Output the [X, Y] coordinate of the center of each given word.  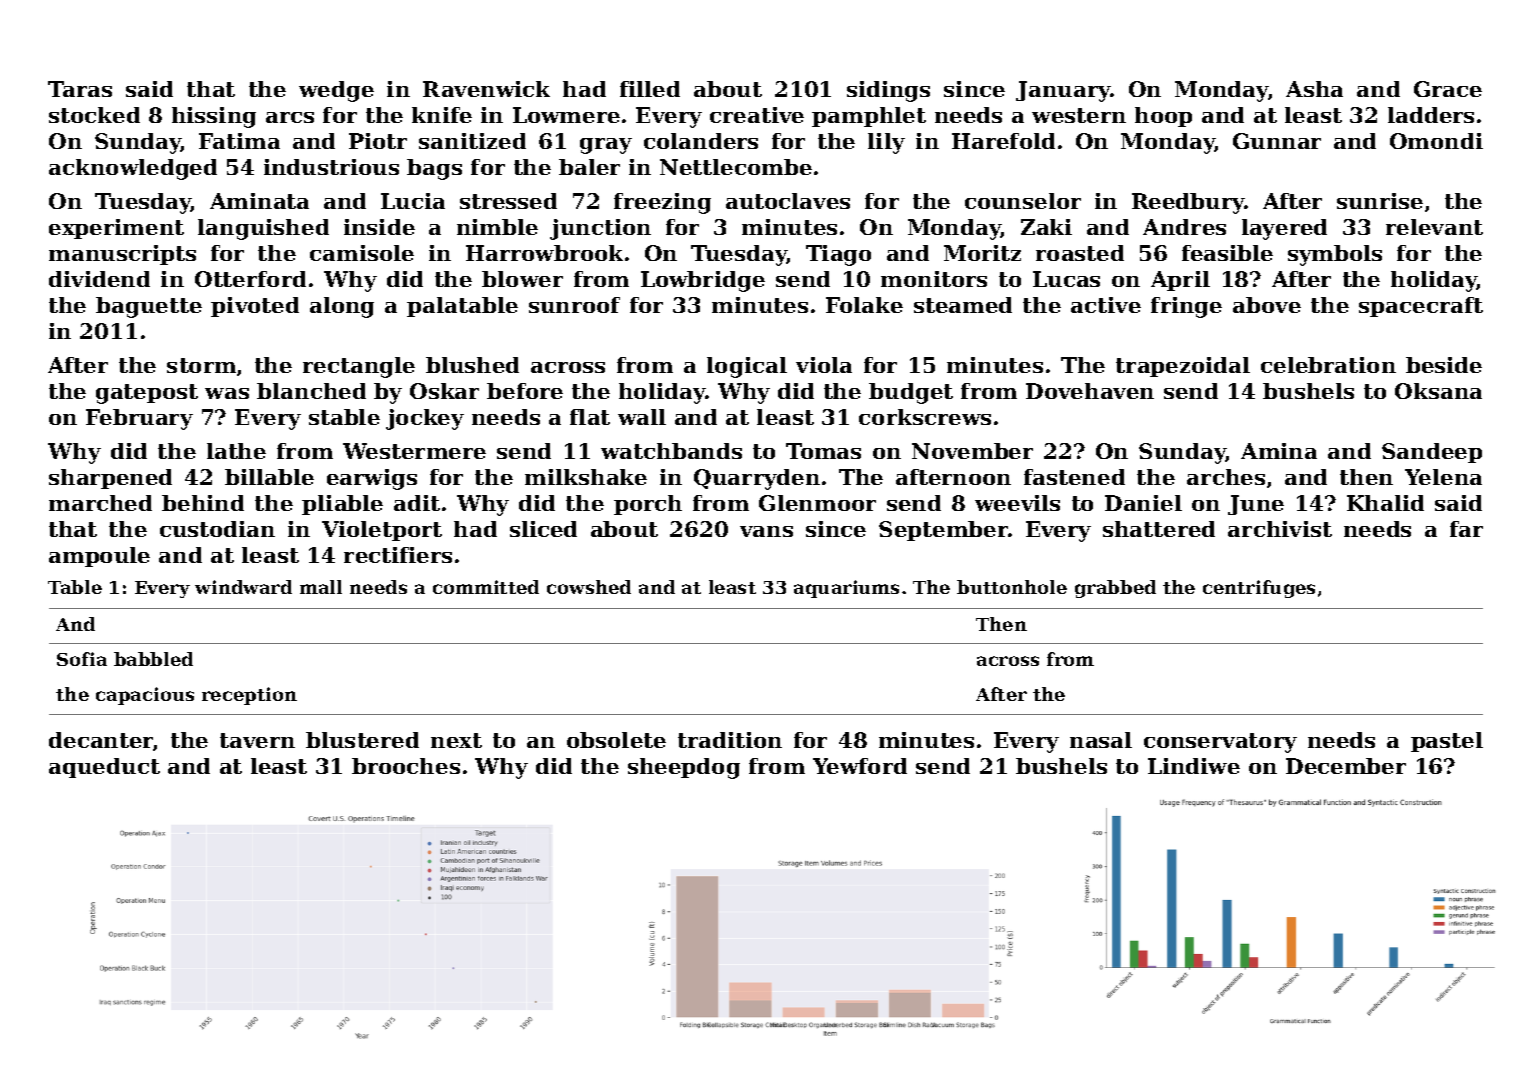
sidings [888, 91]
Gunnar [1277, 141]
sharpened [110, 479]
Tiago [838, 255]
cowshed [589, 587]
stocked [94, 115]
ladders [1431, 115]
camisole [362, 253]
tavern [257, 740]
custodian [217, 529]
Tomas [823, 451]
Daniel [1143, 503]
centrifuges [1259, 589]
